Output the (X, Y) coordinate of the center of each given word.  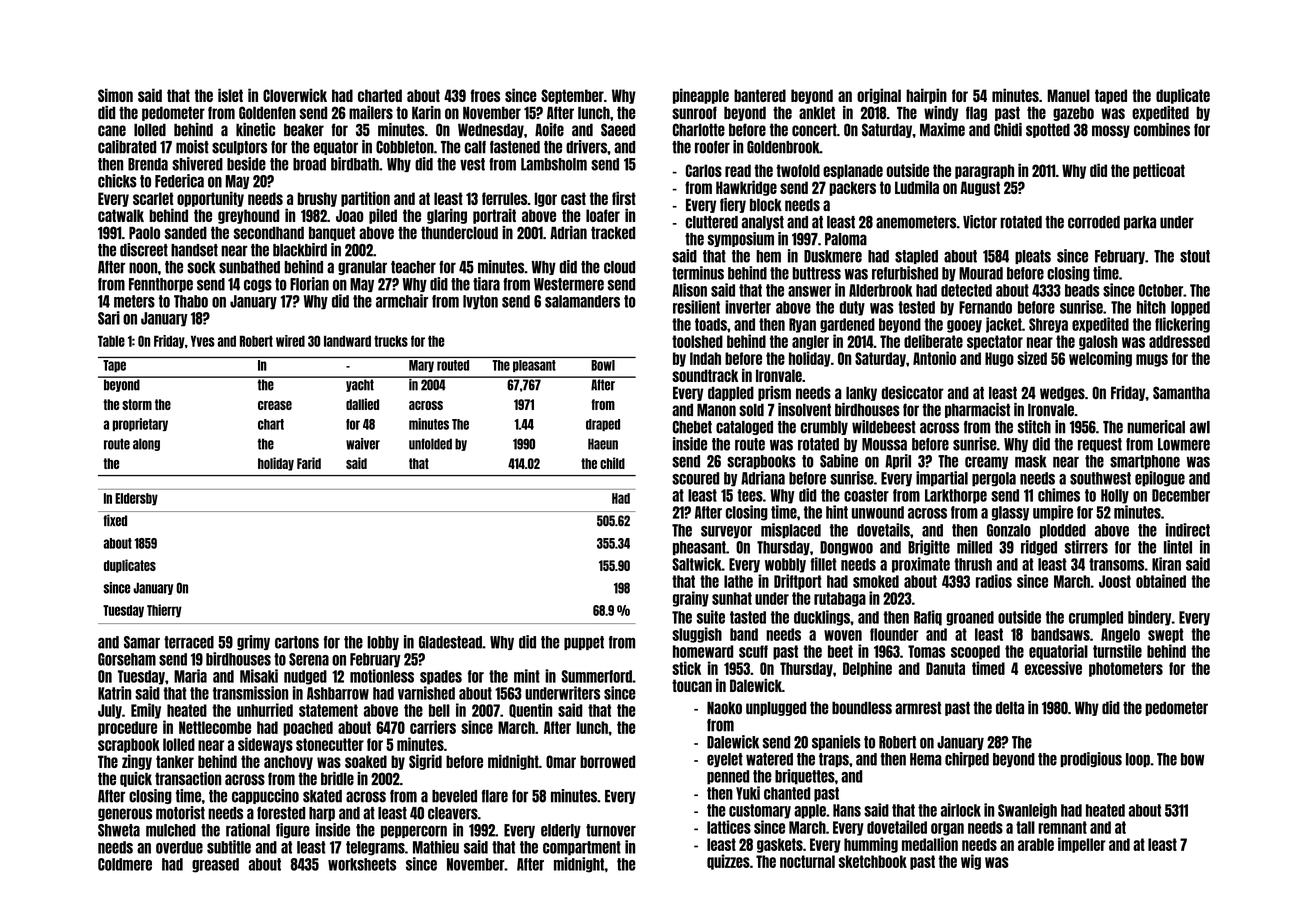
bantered (760, 95)
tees (750, 495)
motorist (180, 813)
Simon (115, 95)
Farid (309, 463)
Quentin (530, 710)
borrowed (607, 761)
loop (1138, 760)
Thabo (191, 301)
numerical (1156, 427)
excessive (1053, 668)
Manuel (1069, 95)
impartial (942, 479)
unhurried (265, 710)
